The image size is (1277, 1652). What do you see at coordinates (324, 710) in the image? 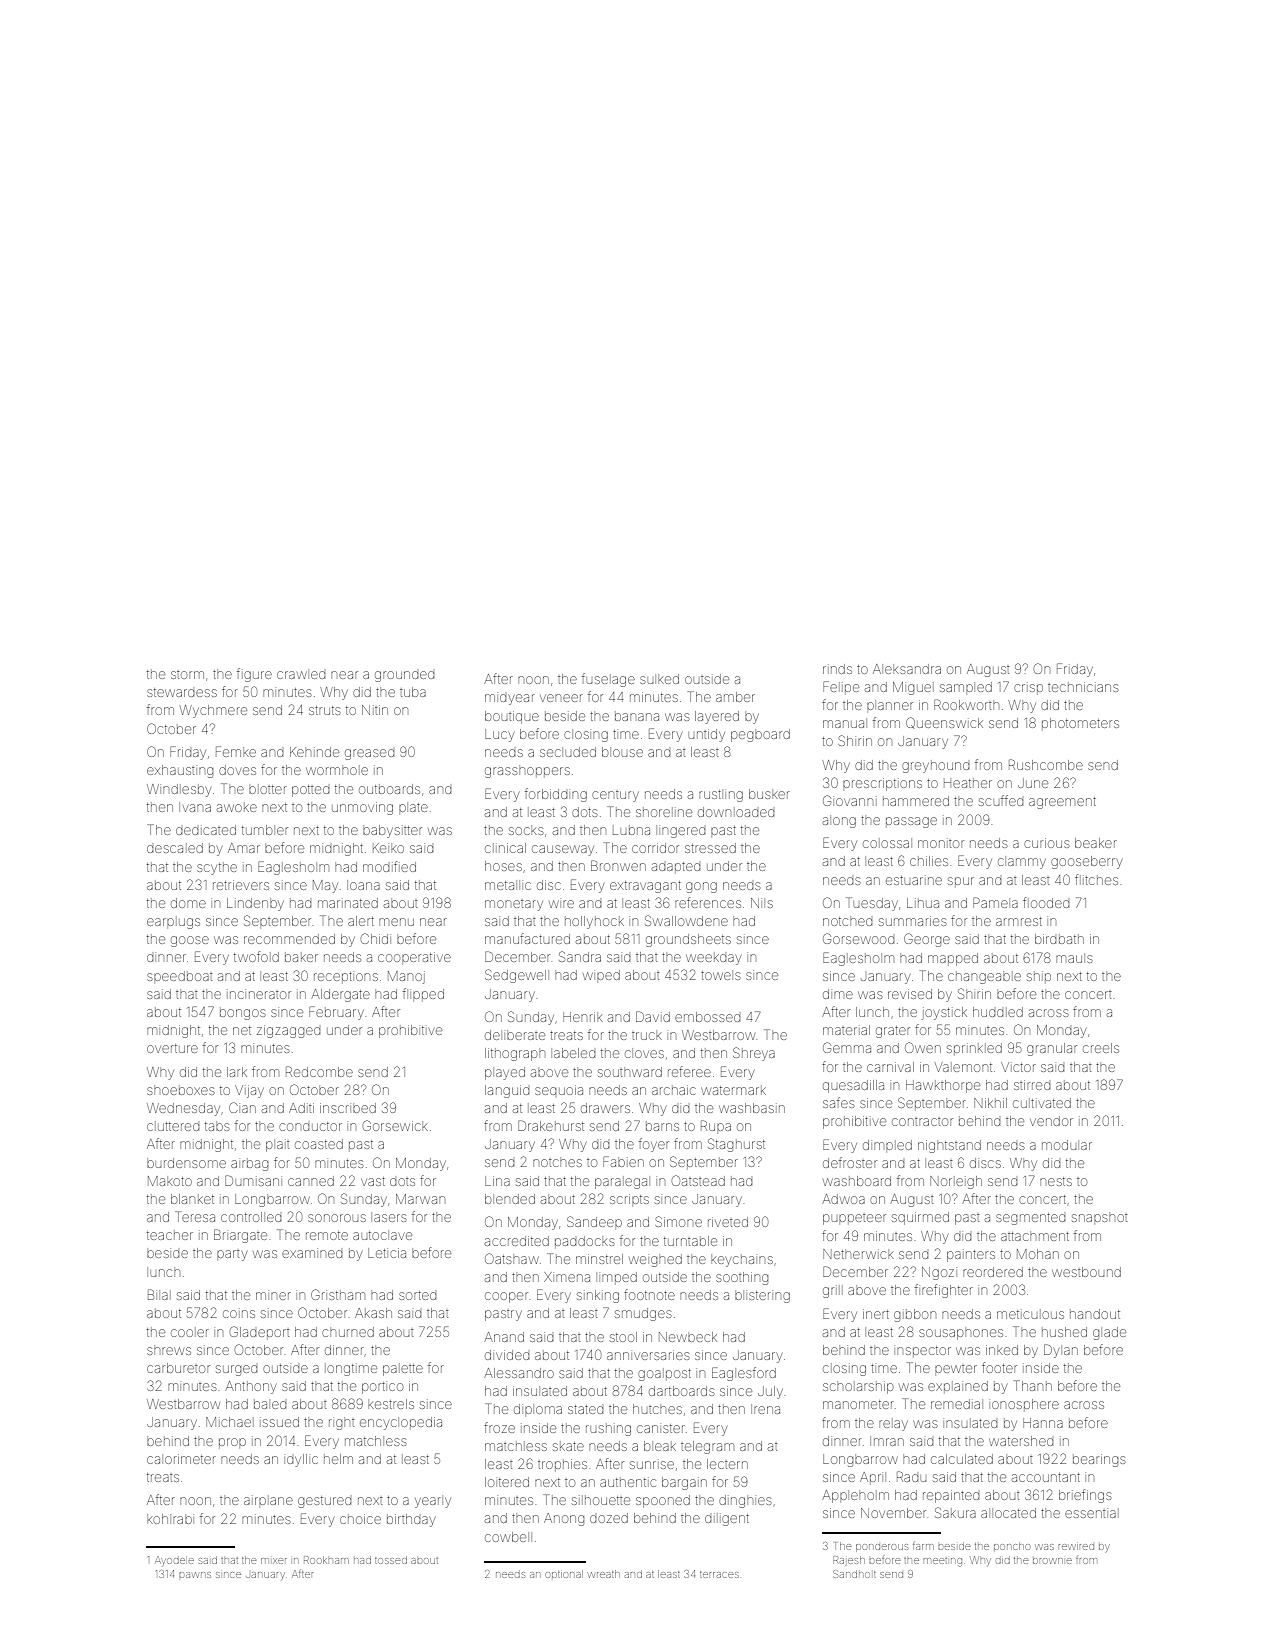
I see `struts` at bounding box center [324, 710].
